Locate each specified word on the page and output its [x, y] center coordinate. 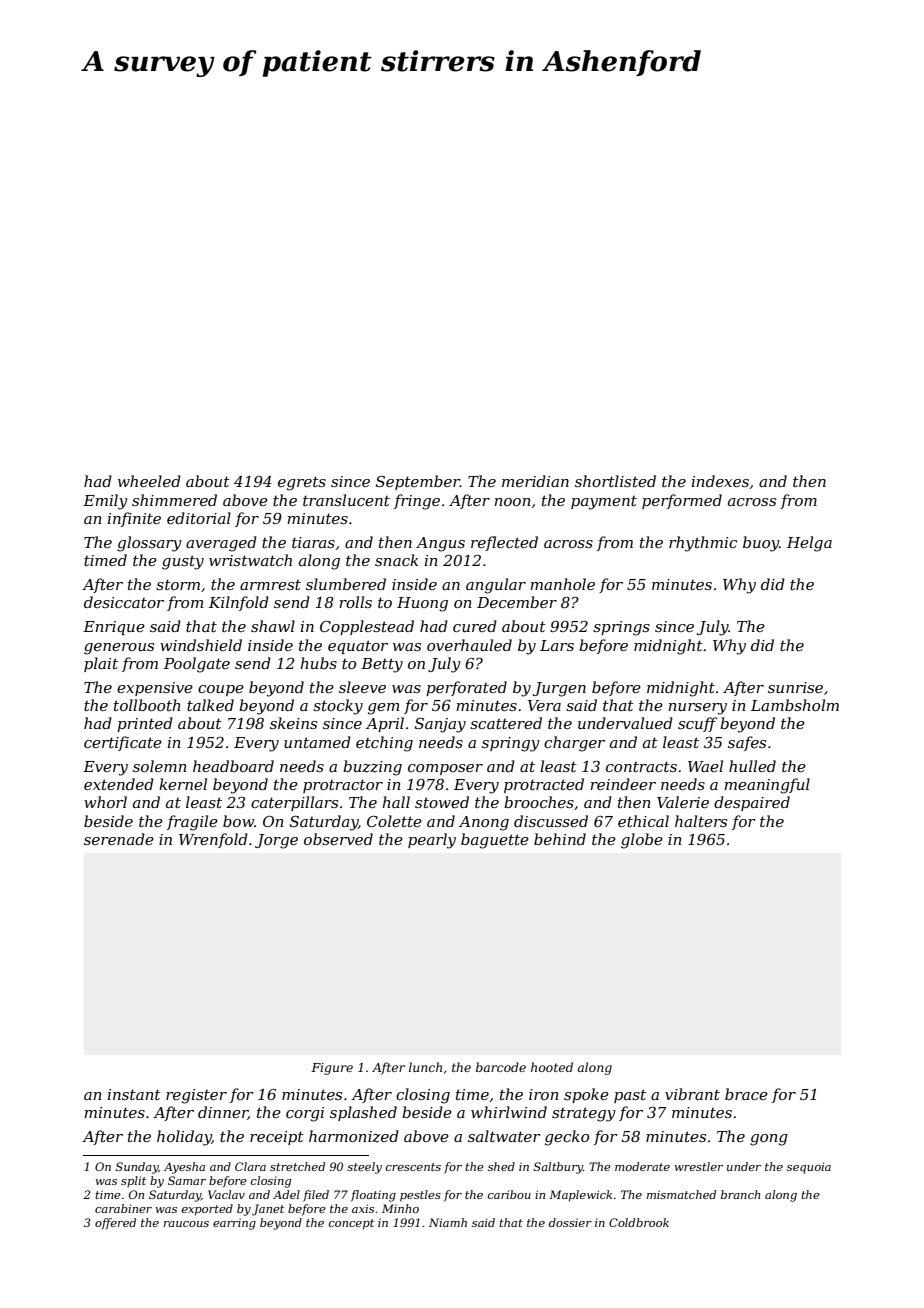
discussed [551, 821]
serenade [119, 839]
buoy [761, 544]
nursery [697, 709]
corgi [305, 1114]
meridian [535, 481]
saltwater [504, 1136]
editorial [199, 518]
